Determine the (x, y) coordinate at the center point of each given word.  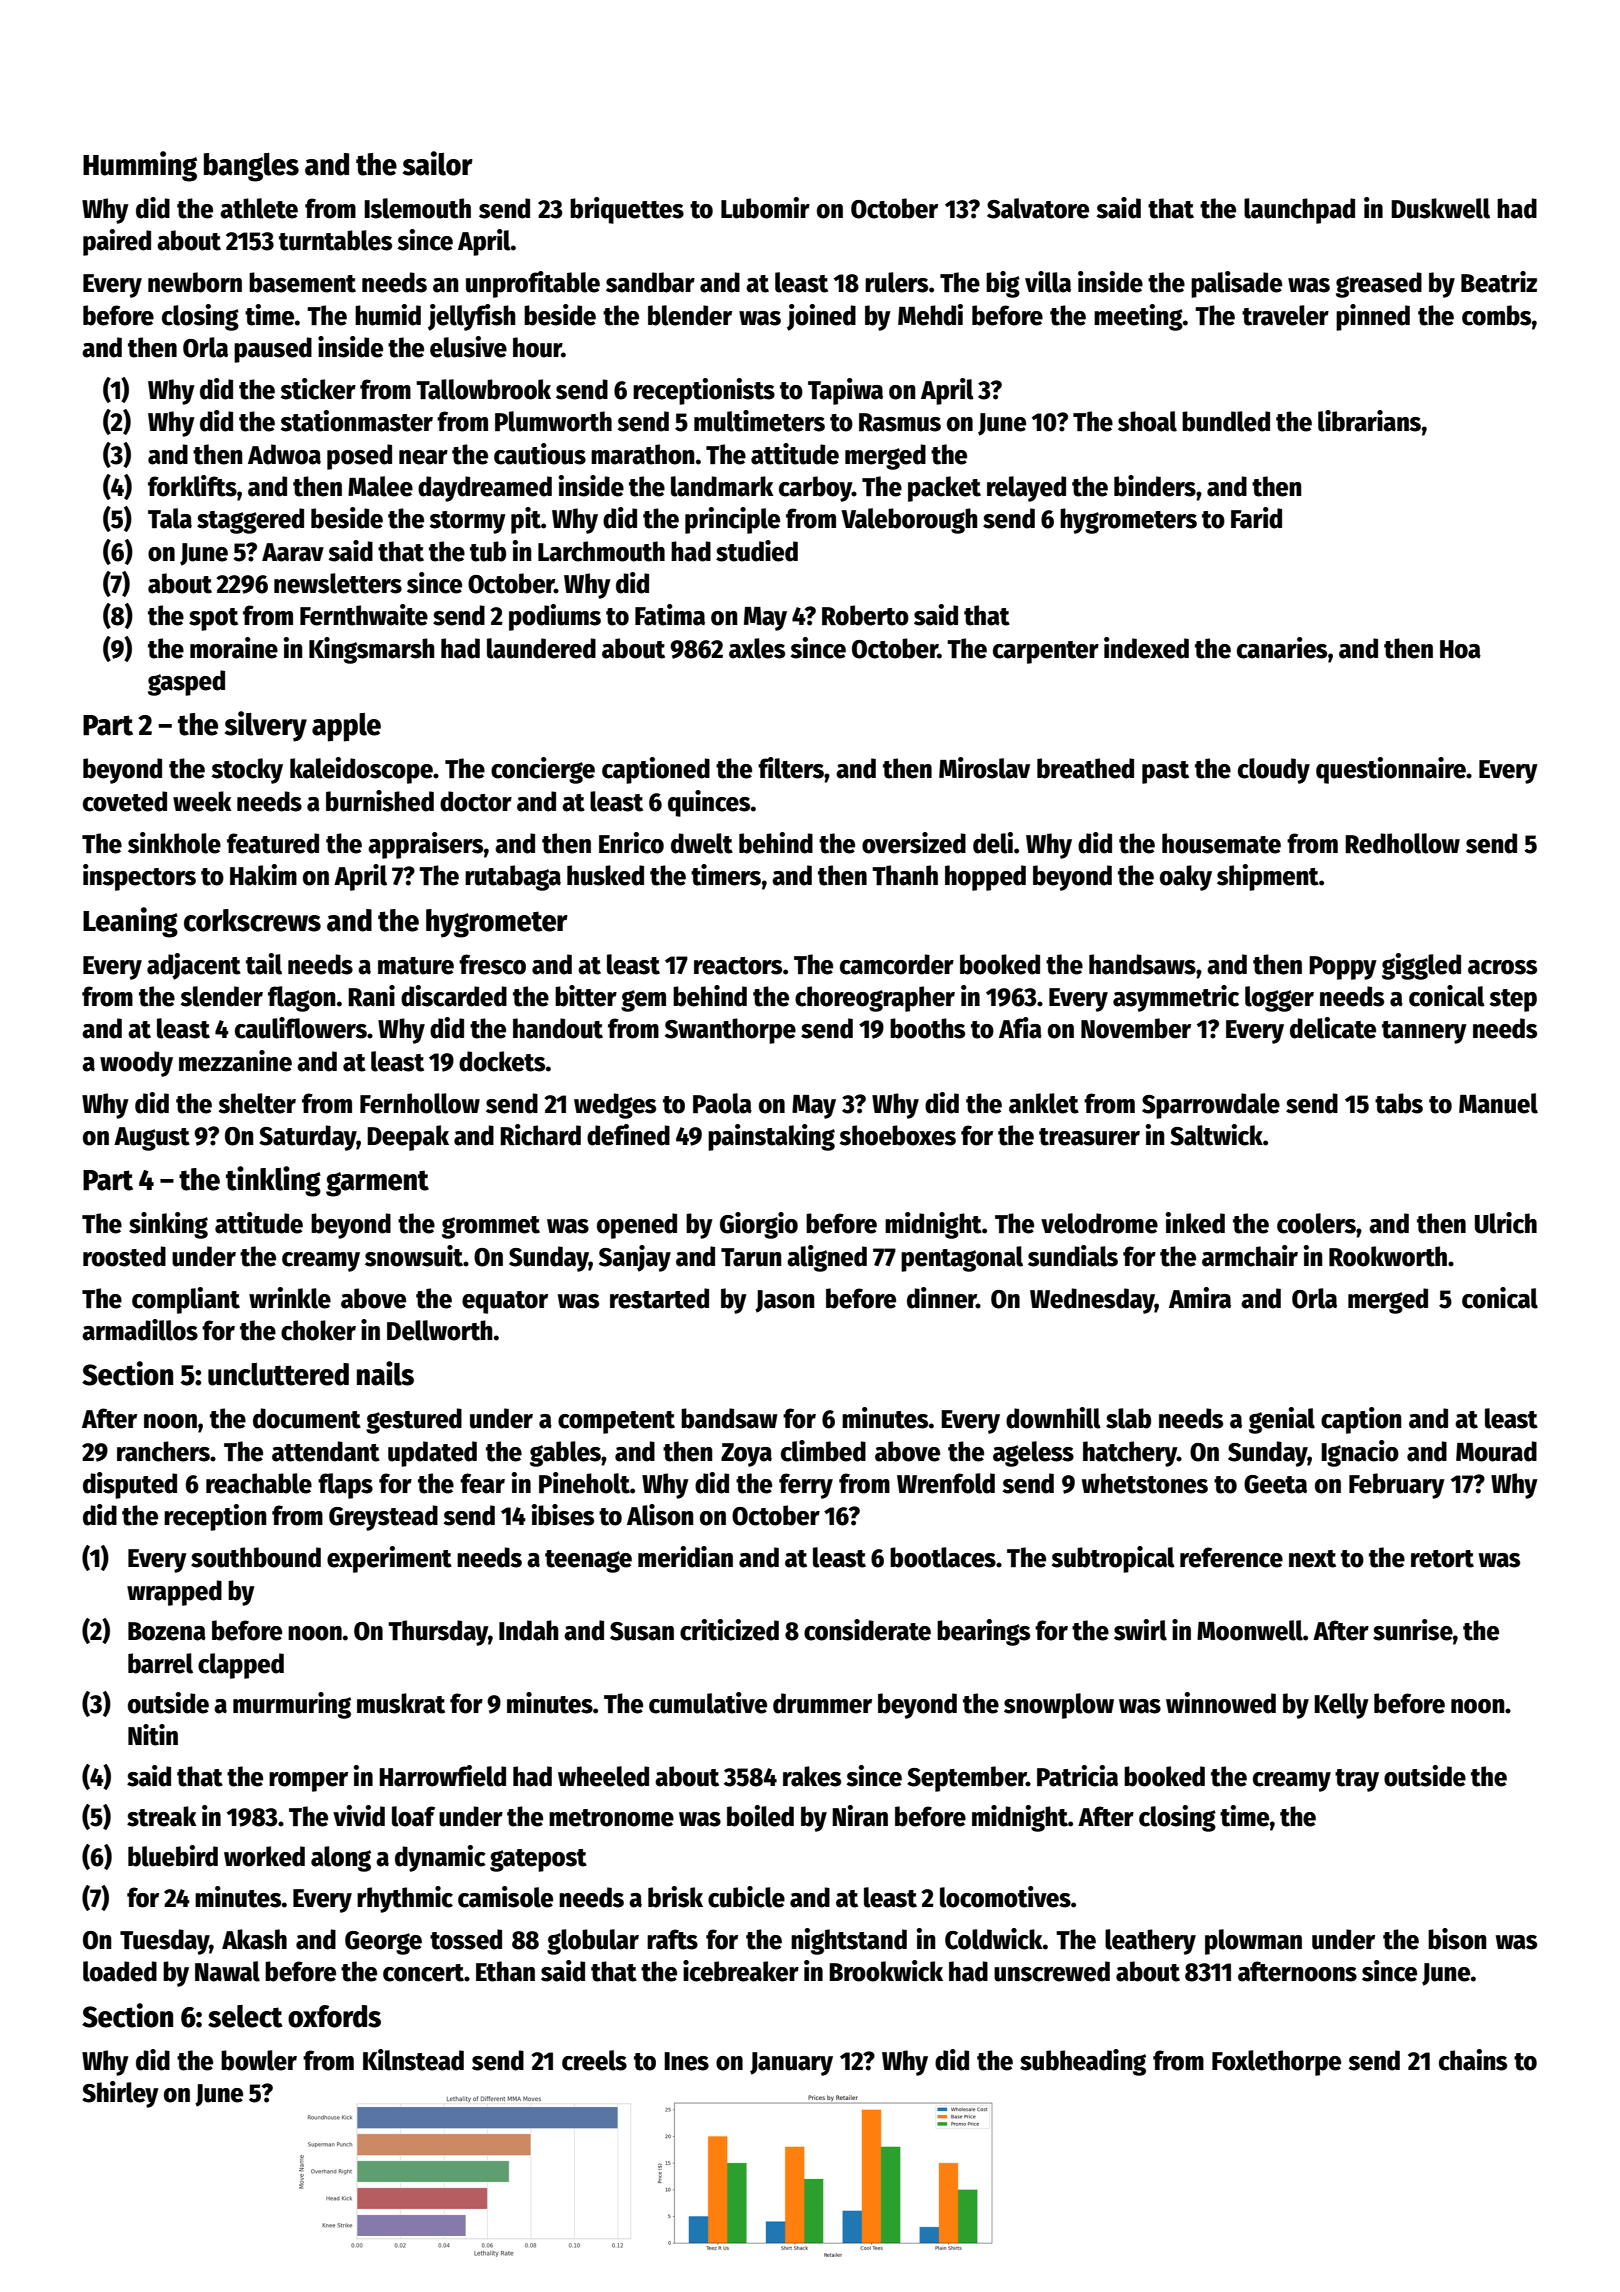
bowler (259, 2060)
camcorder (897, 964)
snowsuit (414, 1256)
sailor (438, 163)
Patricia (1077, 1776)
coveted (125, 801)
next (1312, 1559)
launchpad (1299, 211)
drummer (822, 1703)
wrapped (174, 1593)
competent (616, 1422)
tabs (1399, 1103)
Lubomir (765, 208)
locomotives (1005, 1897)
